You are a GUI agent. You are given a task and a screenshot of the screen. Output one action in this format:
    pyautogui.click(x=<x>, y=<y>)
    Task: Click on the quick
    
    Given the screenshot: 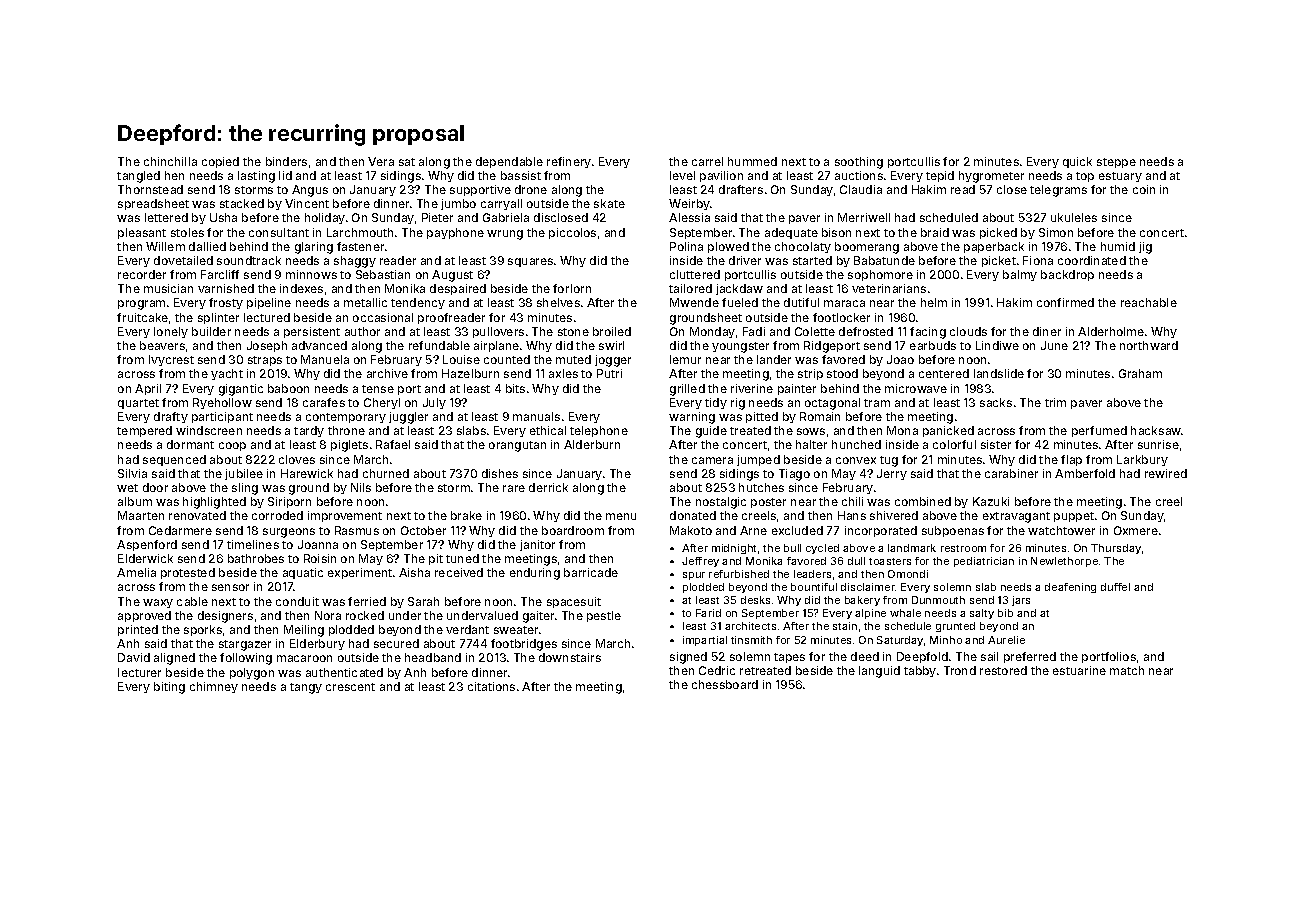 What is the action you would take?
    pyautogui.click(x=1077, y=162)
